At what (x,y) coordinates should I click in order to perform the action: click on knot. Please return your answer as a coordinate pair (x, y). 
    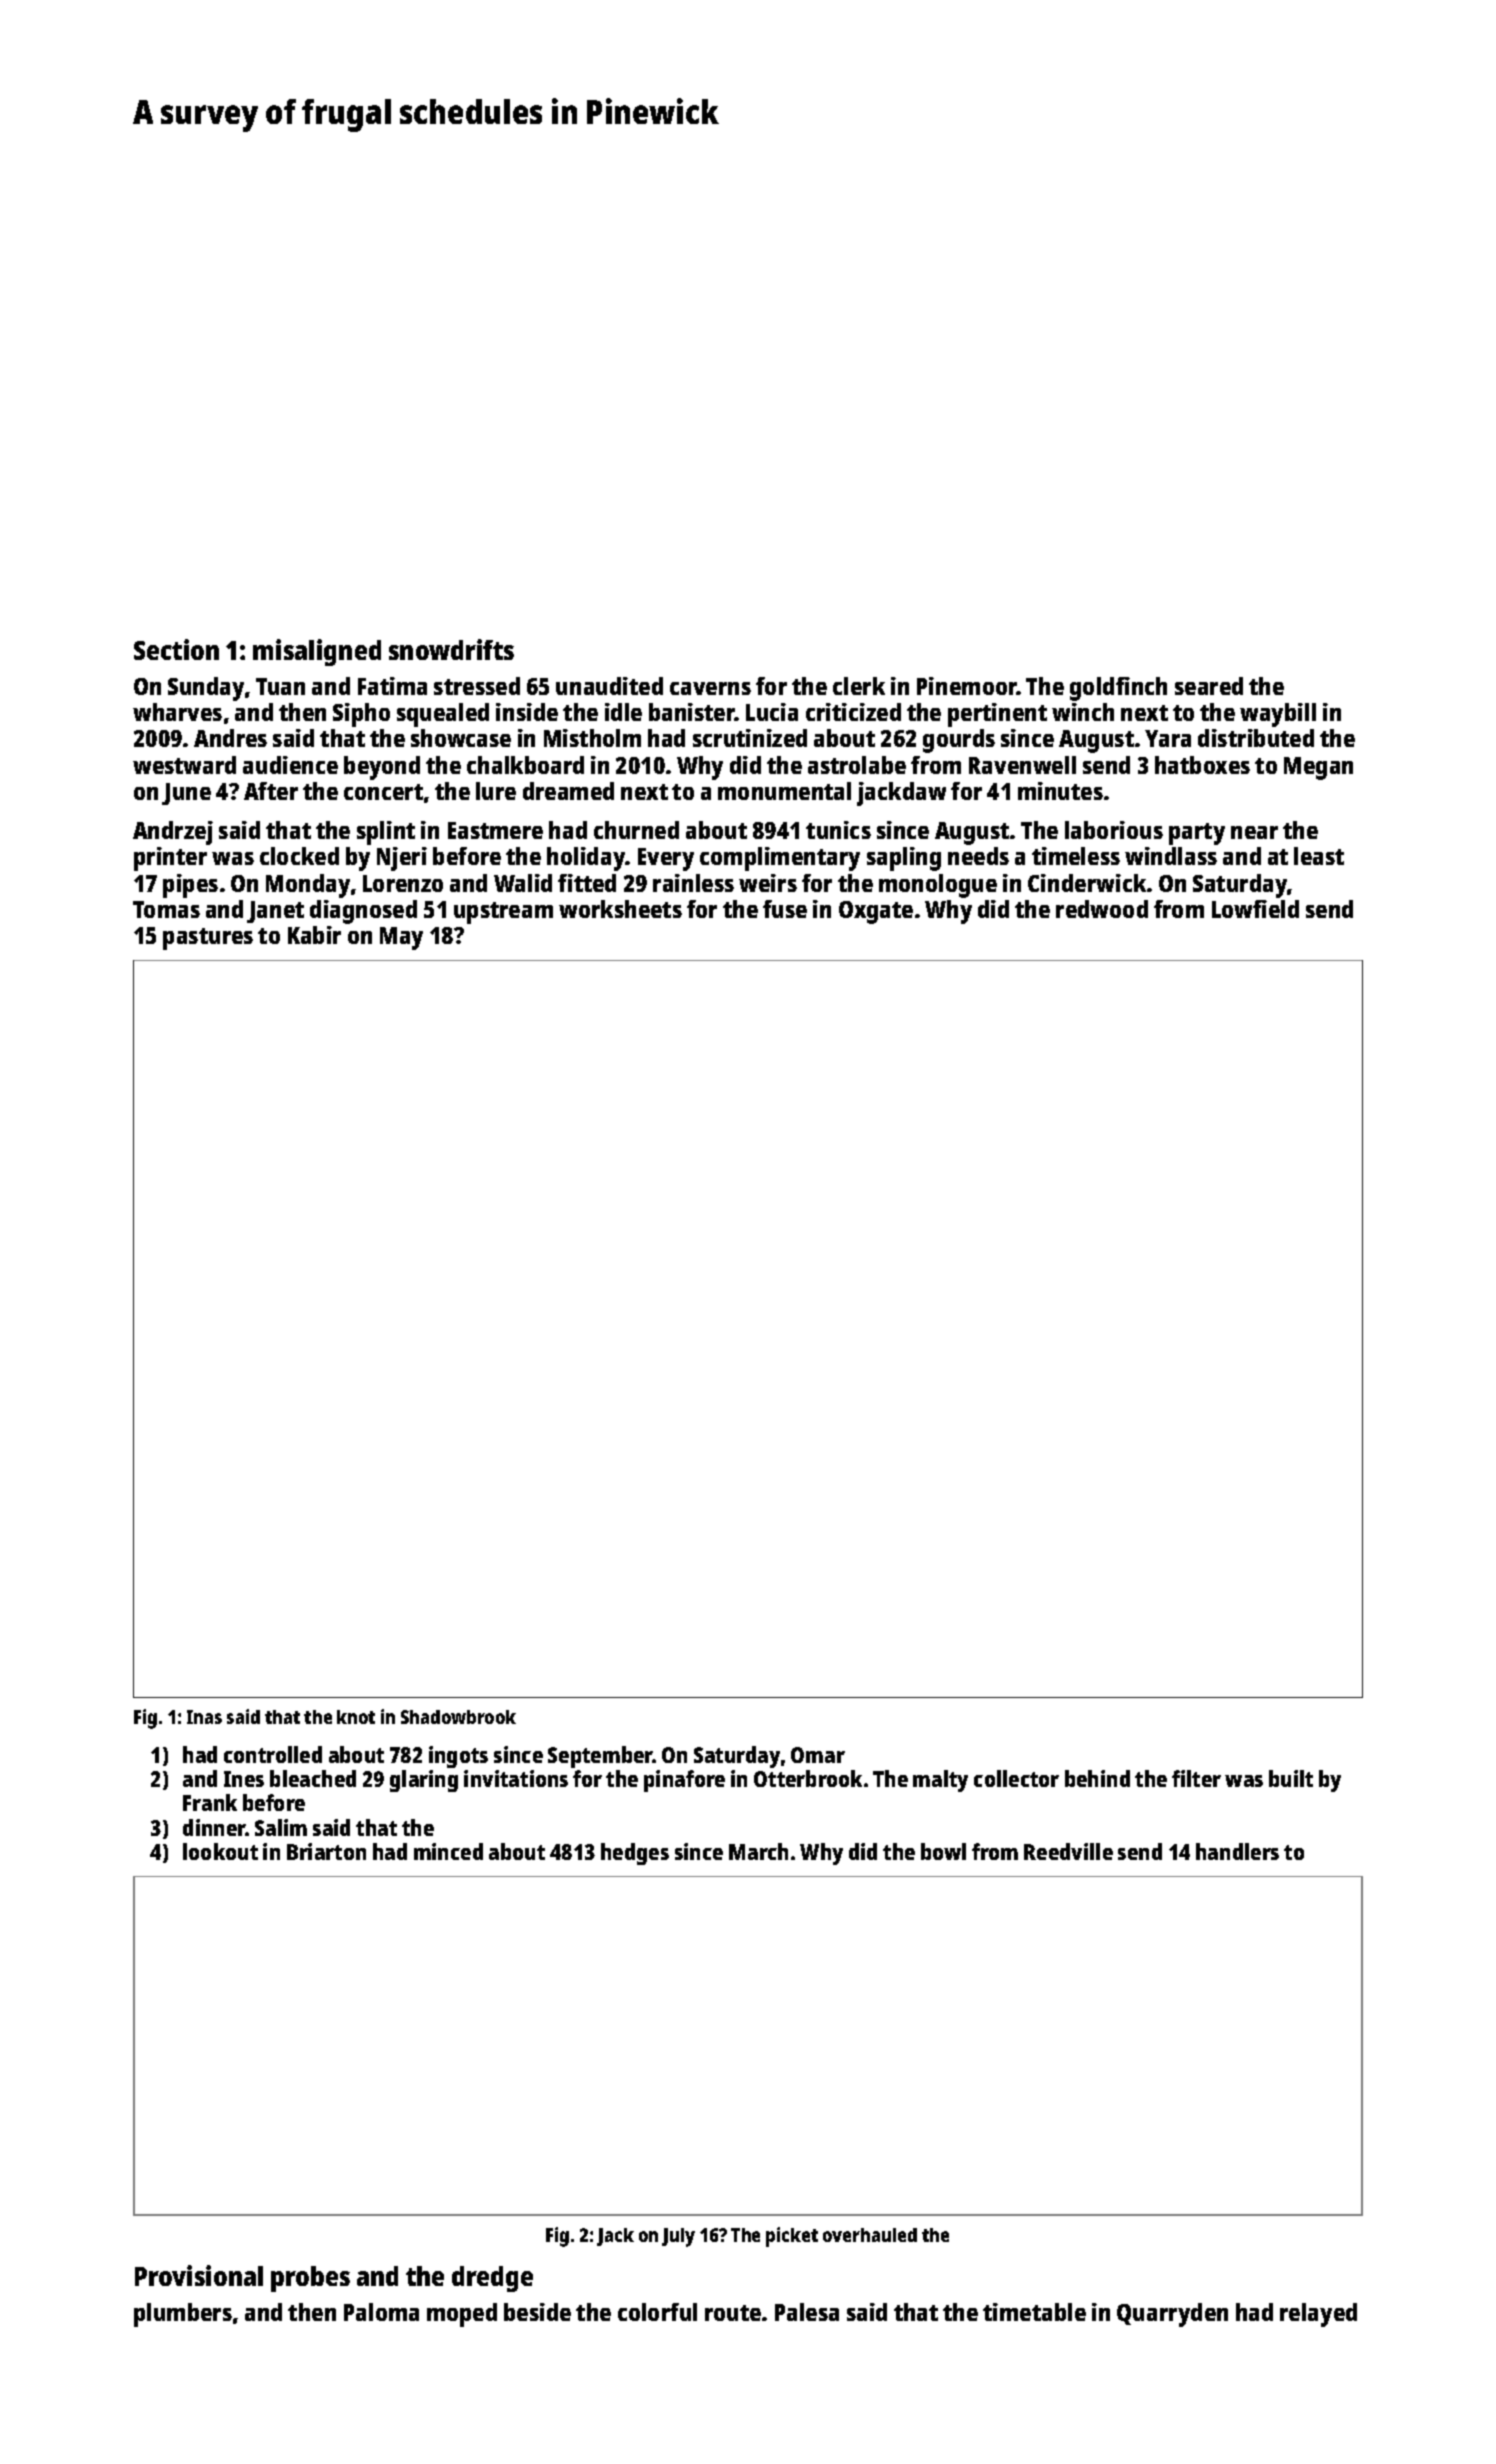
    Looking at the image, I should click on (356, 1717).
